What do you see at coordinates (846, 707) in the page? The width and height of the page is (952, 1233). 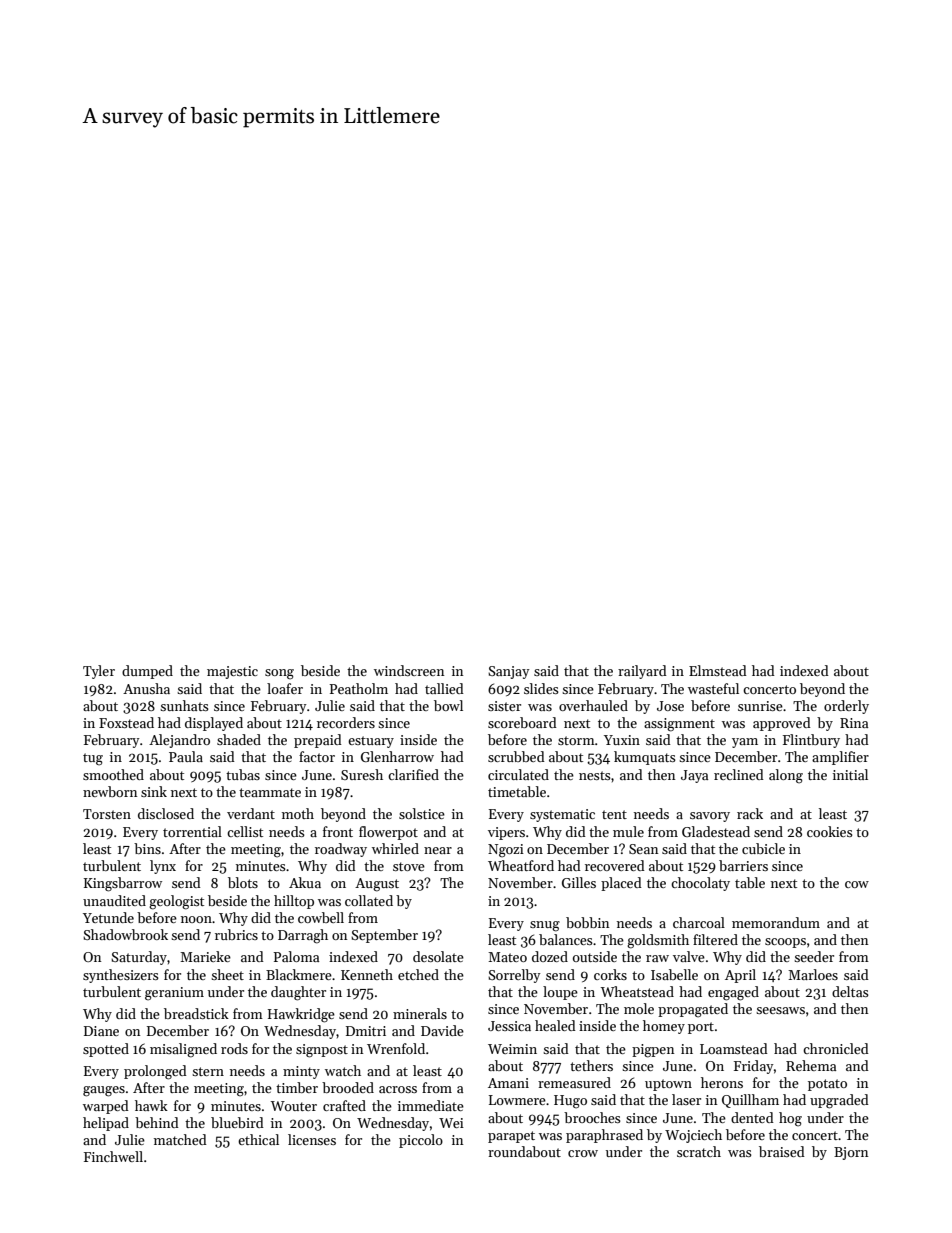 I see `orderly` at bounding box center [846, 707].
